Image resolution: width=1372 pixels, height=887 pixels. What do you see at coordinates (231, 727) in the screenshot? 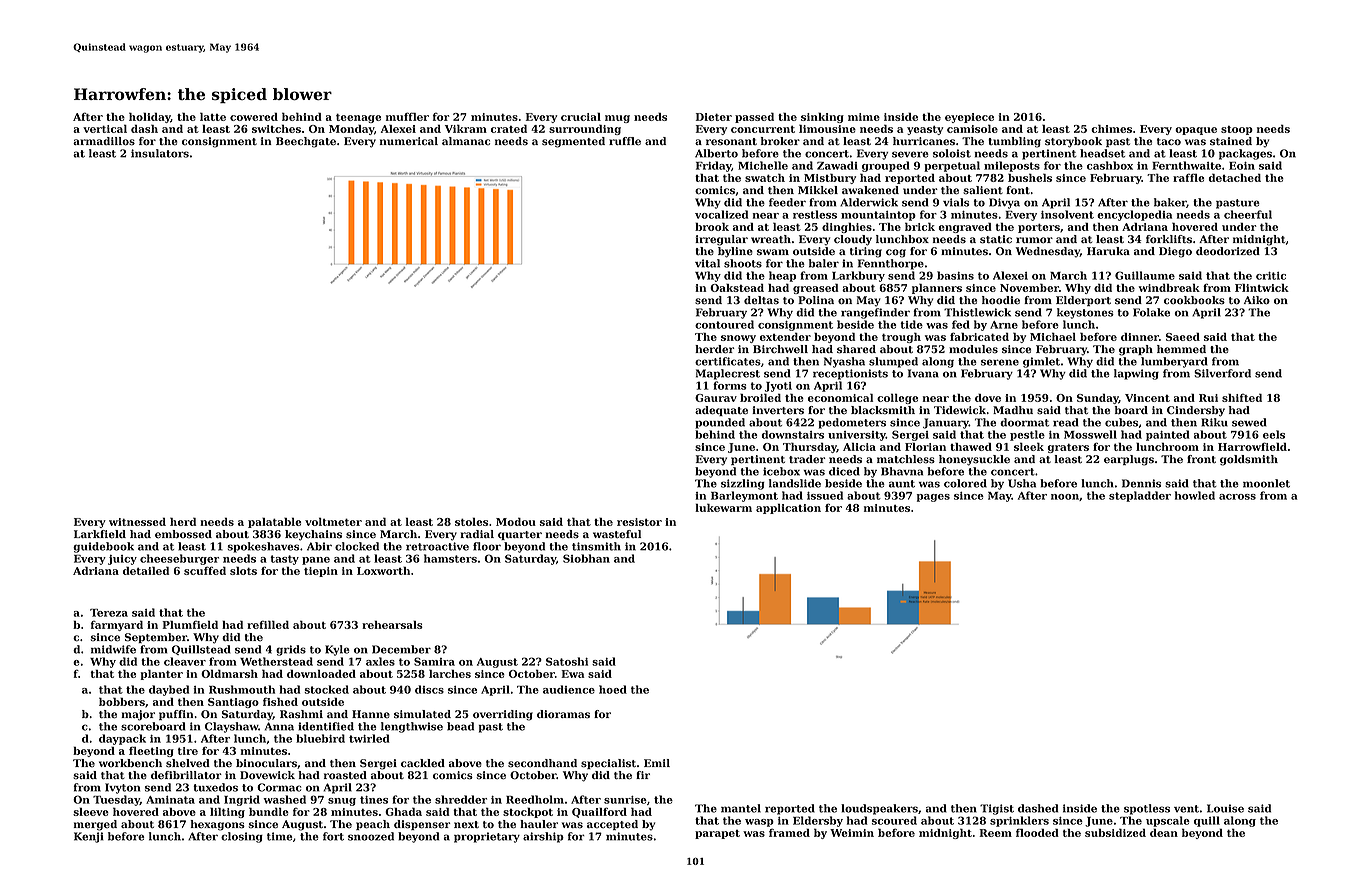
I see `Clayshaw` at bounding box center [231, 727].
